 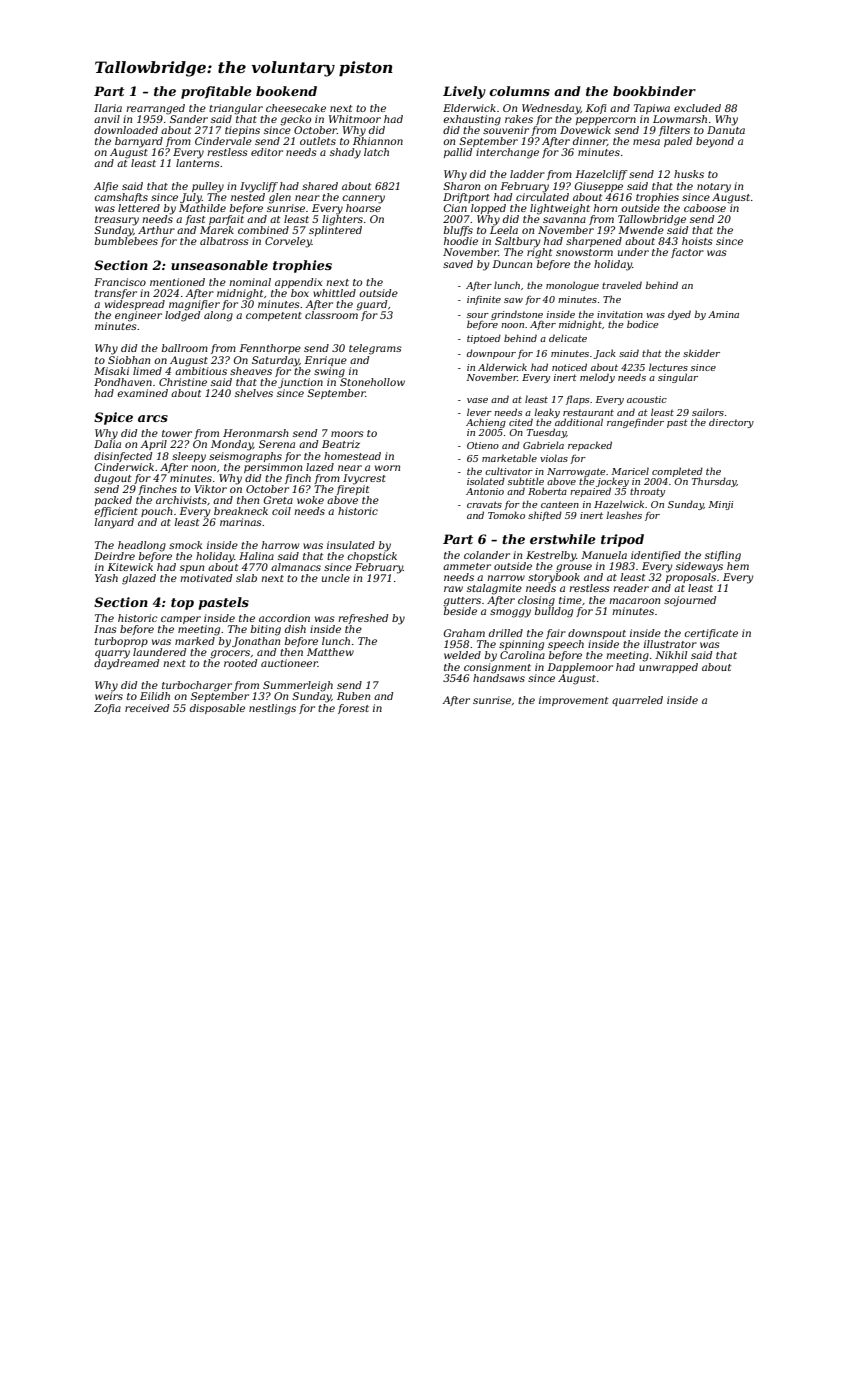 I want to click on rearranged, so click(x=155, y=109).
